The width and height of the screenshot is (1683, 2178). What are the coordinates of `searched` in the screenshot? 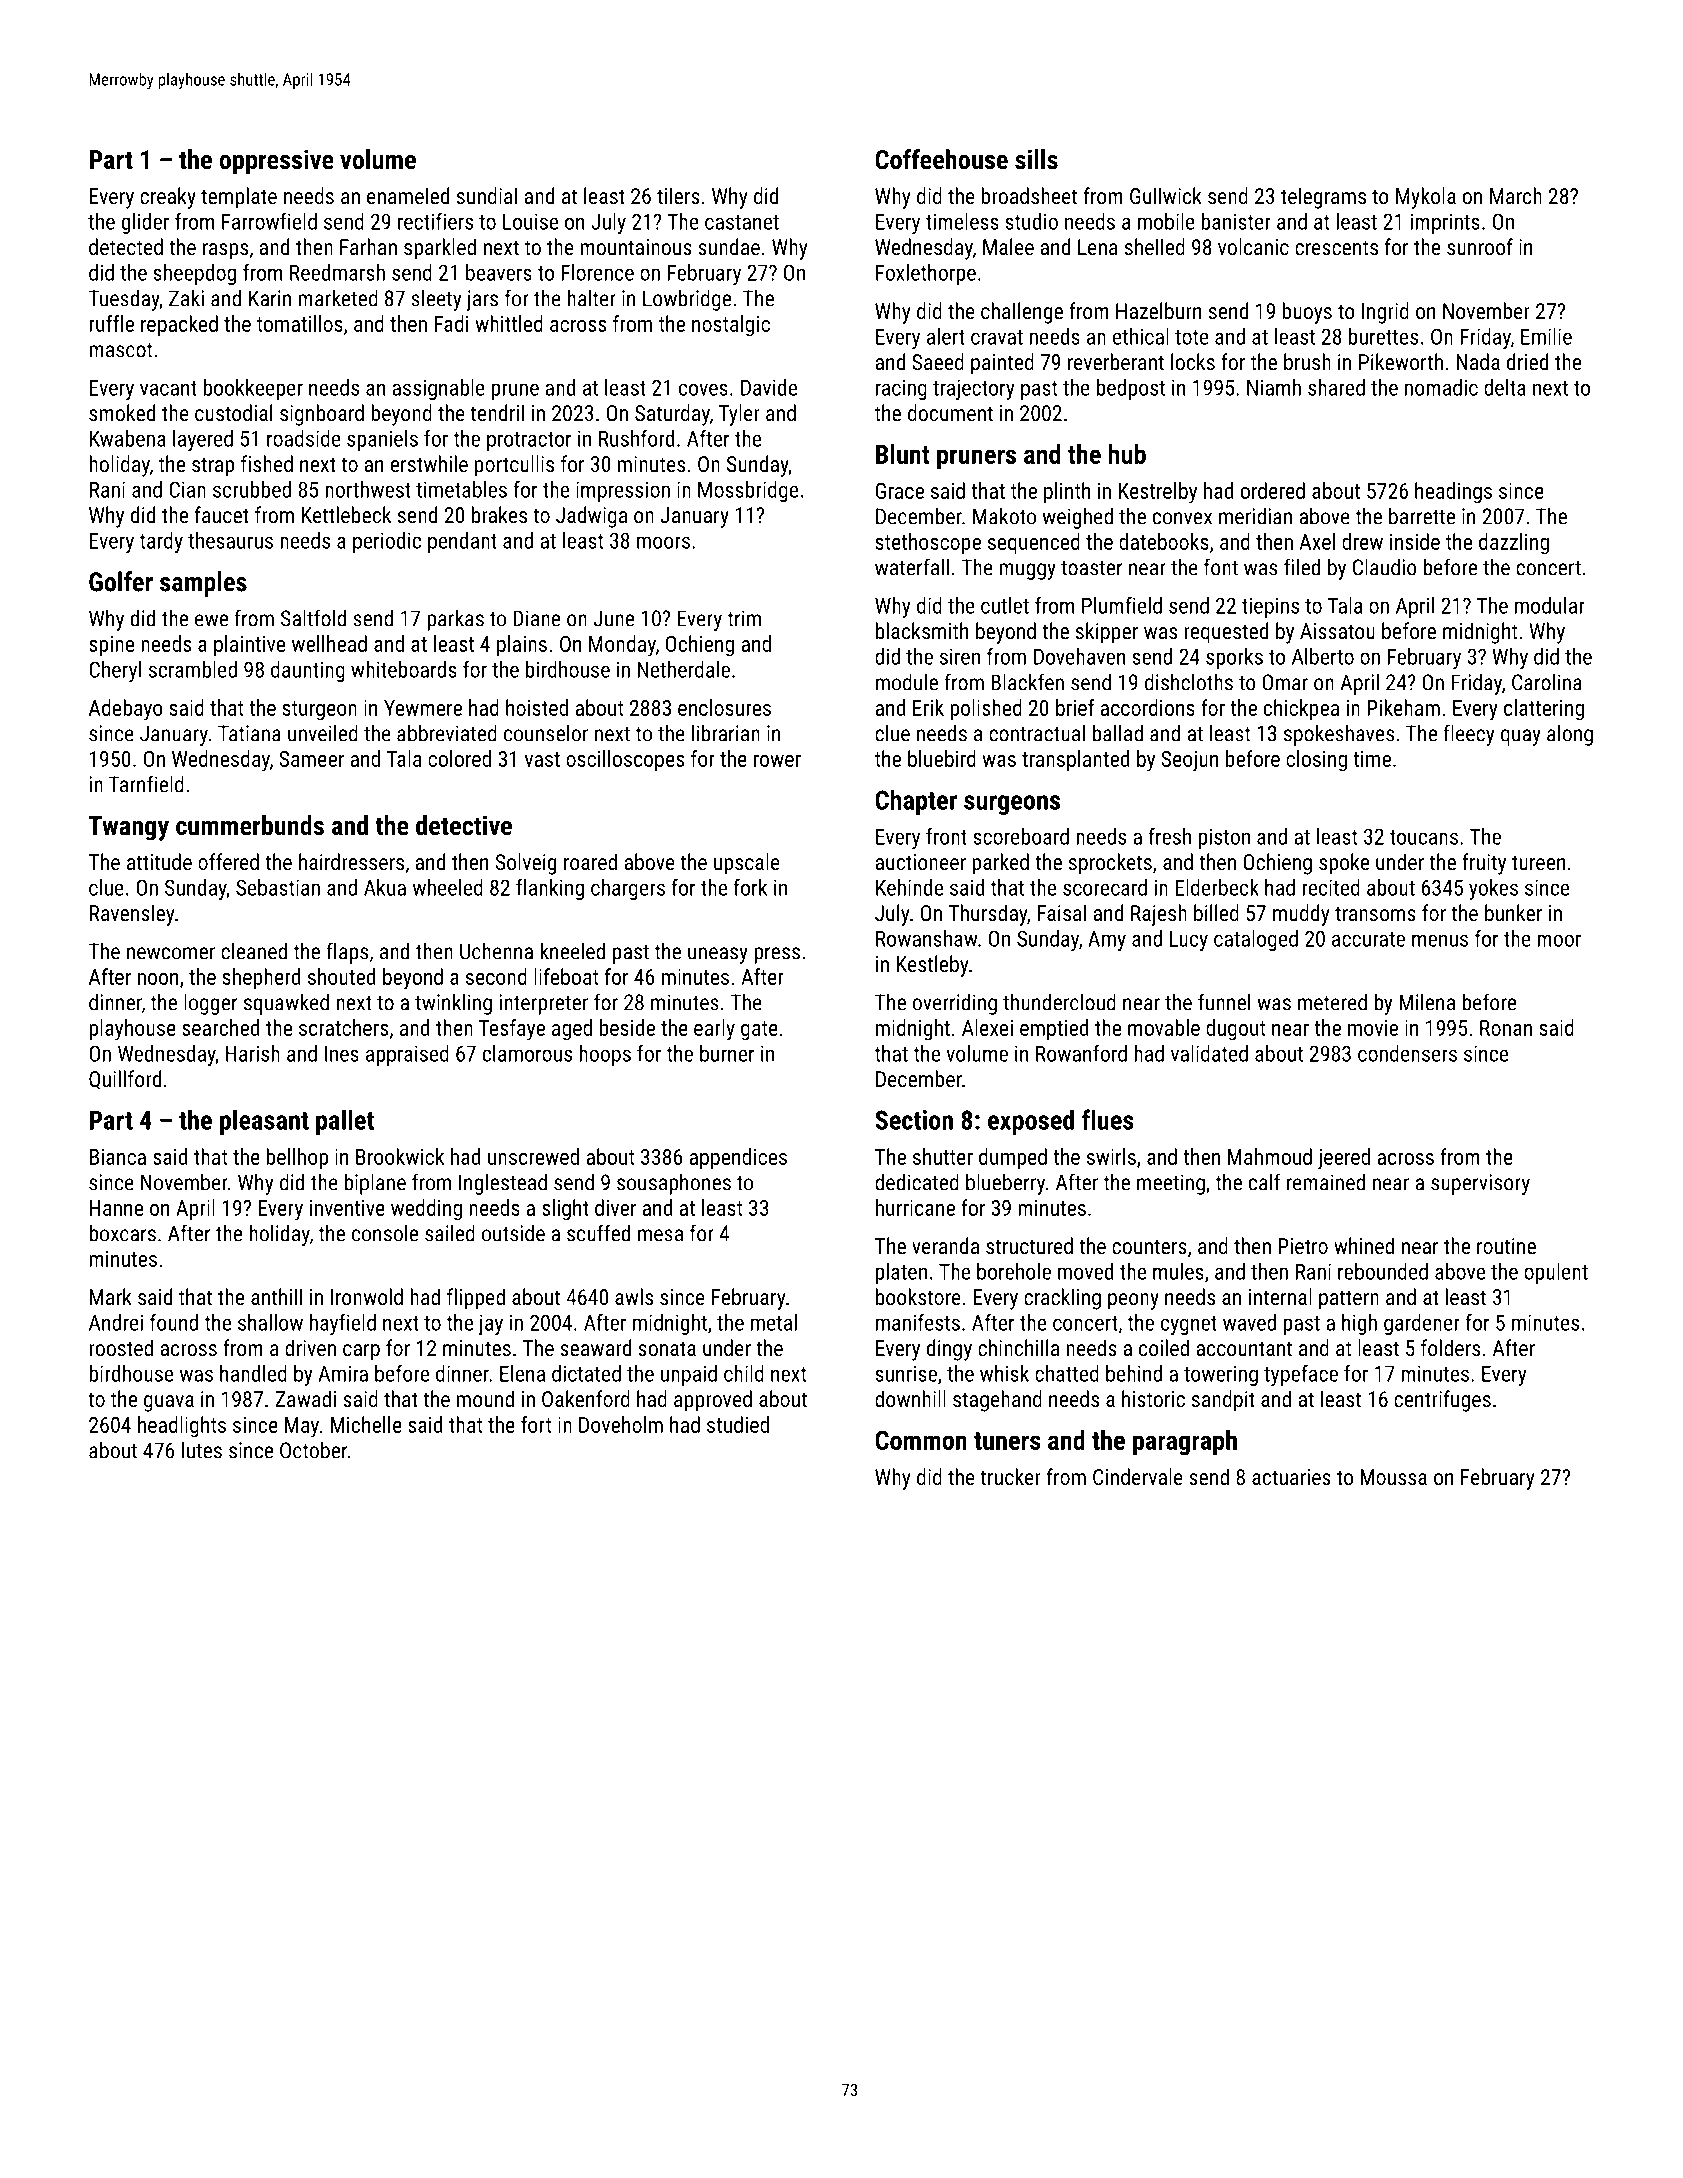 It's located at (220, 1027).
